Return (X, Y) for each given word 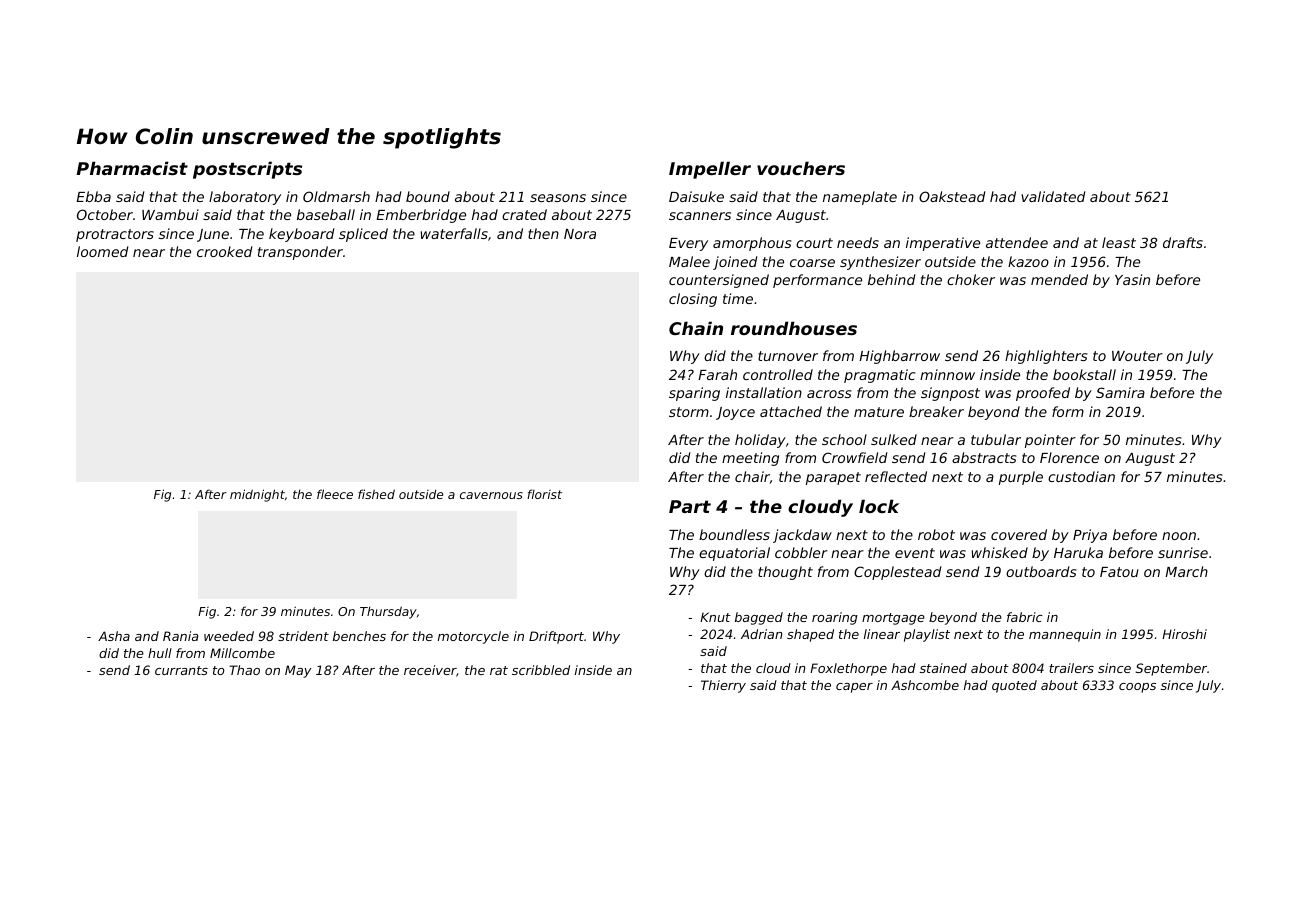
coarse (812, 263)
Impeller (710, 170)
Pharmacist (132, 168)
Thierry (723, 686)
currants (181, 670)
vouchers (801, 168)
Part (690, 506)
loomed (102, 251)
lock (879, 506)
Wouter (1137, 356)
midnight (257, 495)
